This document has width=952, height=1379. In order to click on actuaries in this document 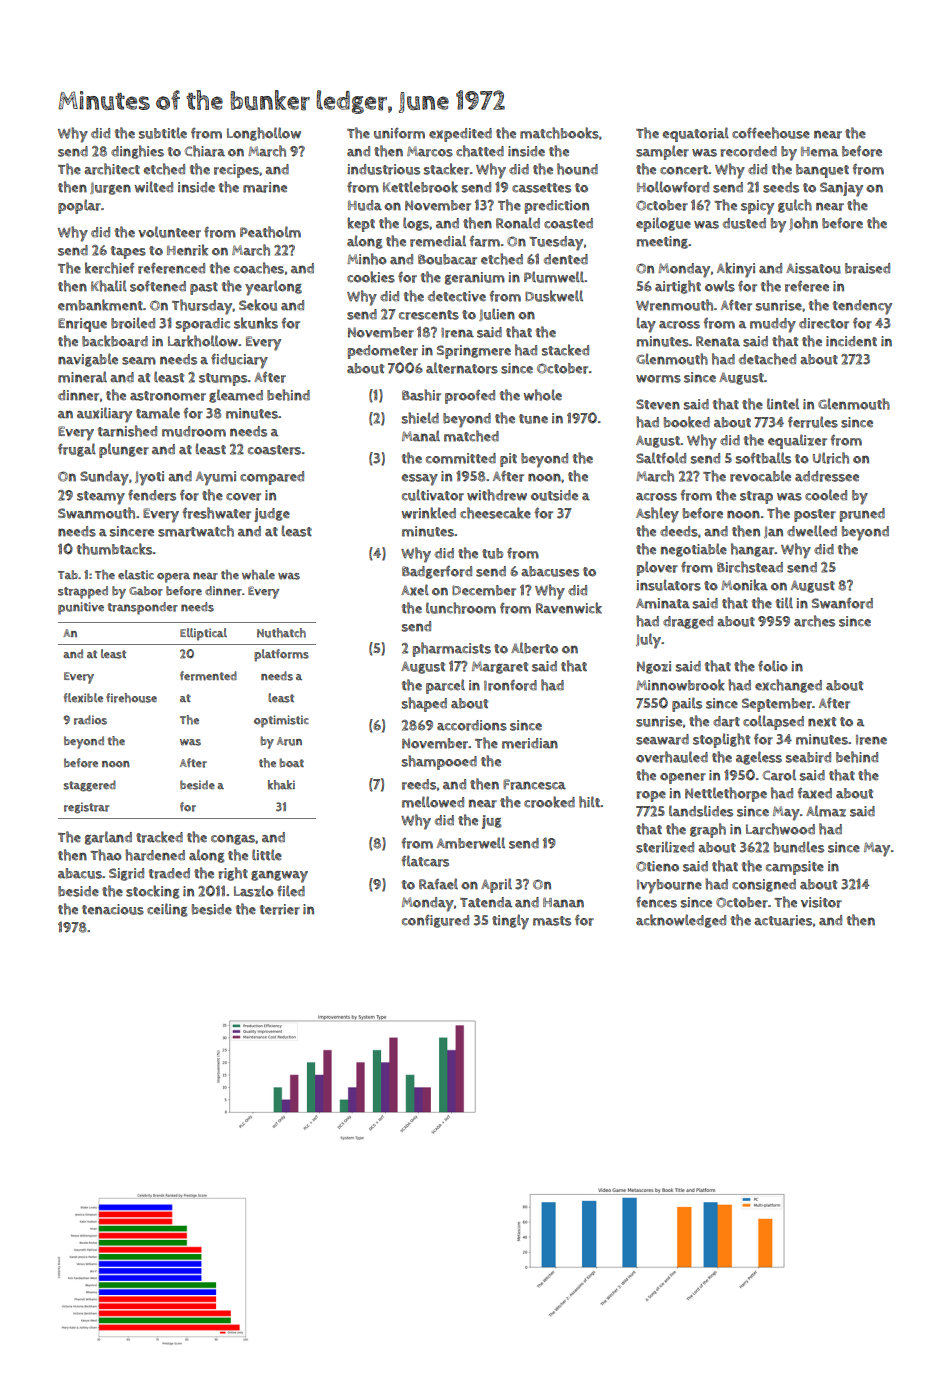, I will do `click(783, 920)`.
